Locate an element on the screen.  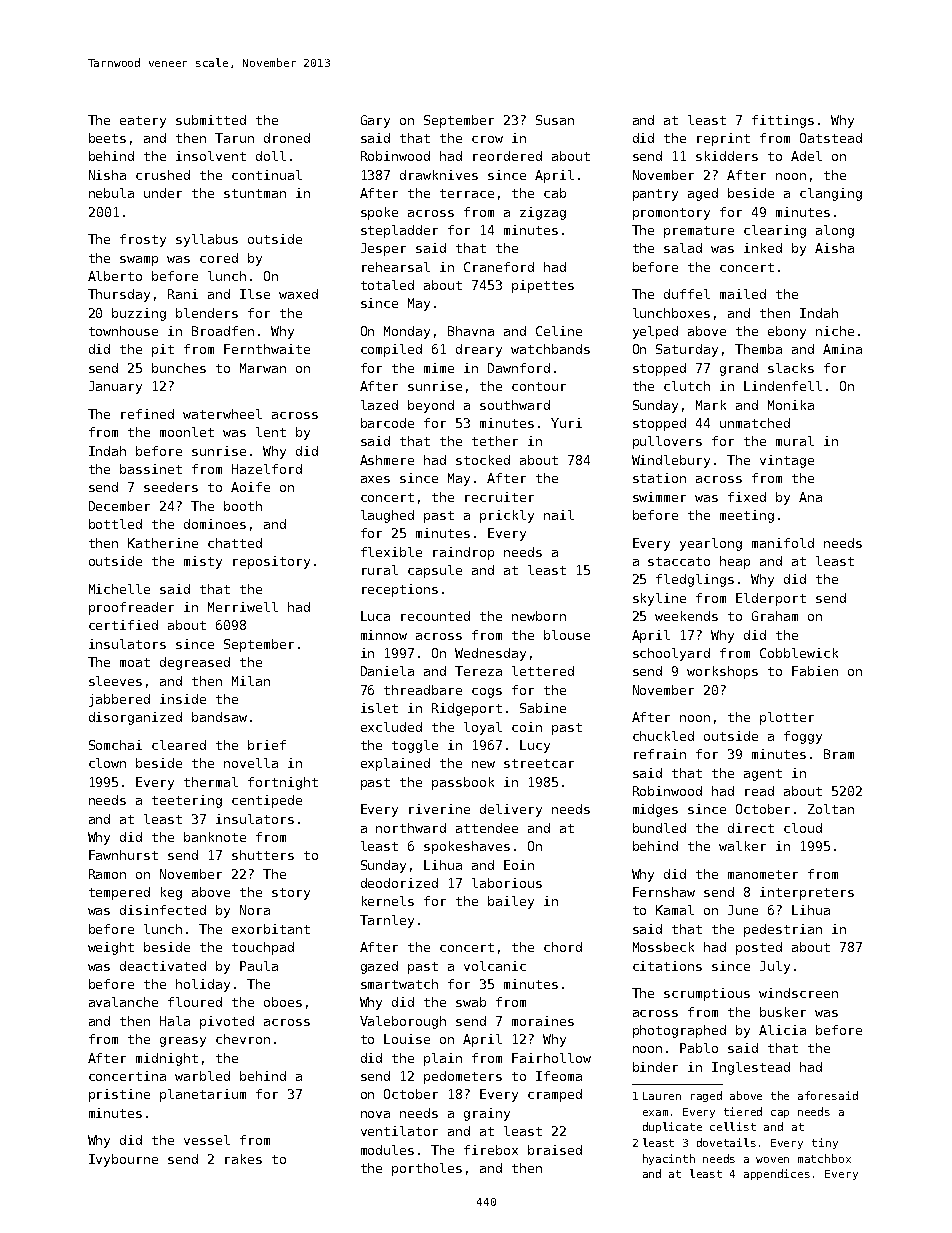
moat is located at coordinates (135, 662).
